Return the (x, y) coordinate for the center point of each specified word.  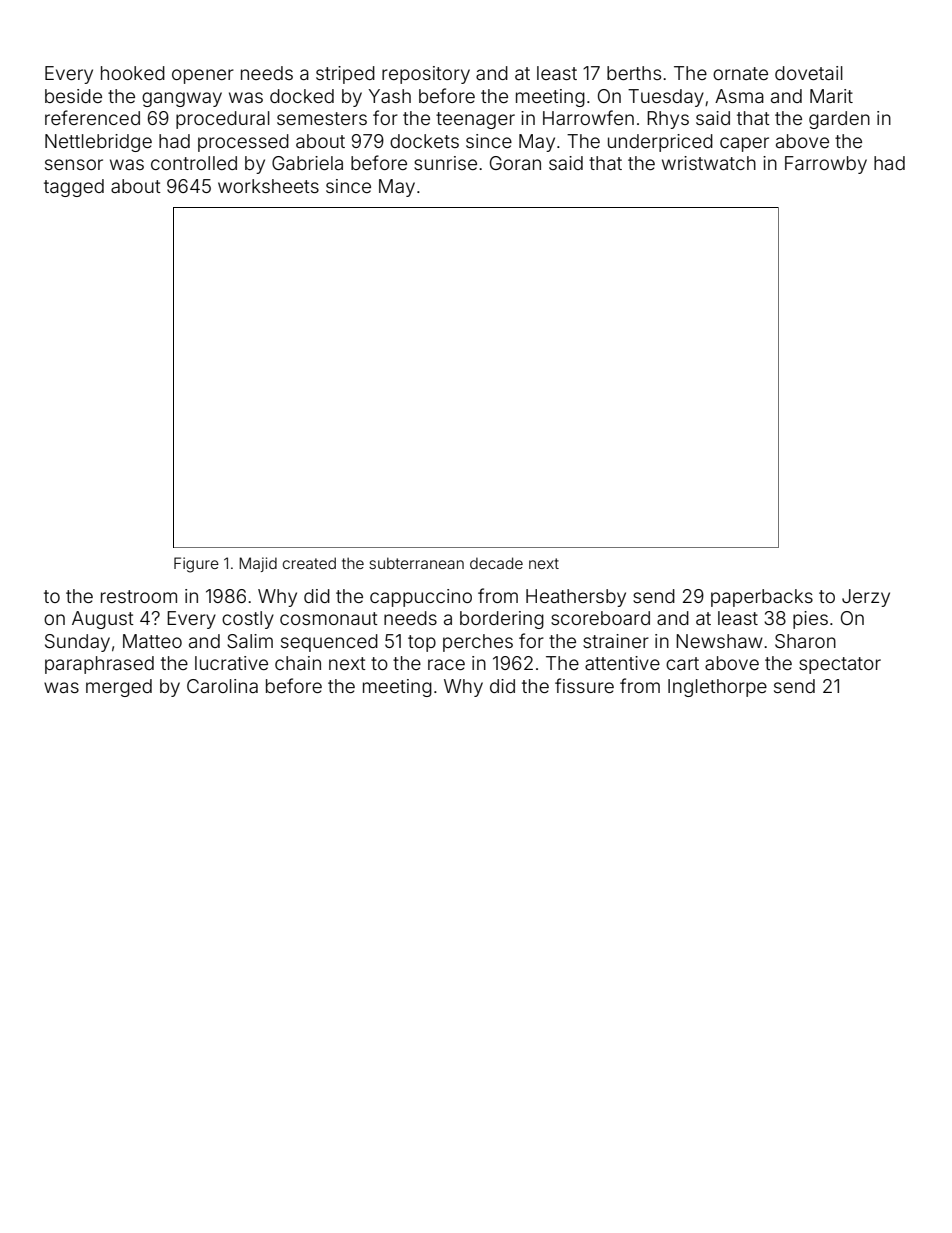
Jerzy (866, 598)
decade (496, 563)
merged (119, 688)
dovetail (809, 73)
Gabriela (307, 163)
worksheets (268, 186)
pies (810, 620)
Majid (258, 564)
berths (634, 73)
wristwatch (709, 163)
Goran (515, 163)
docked (302, 96)
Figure (196, 565)
